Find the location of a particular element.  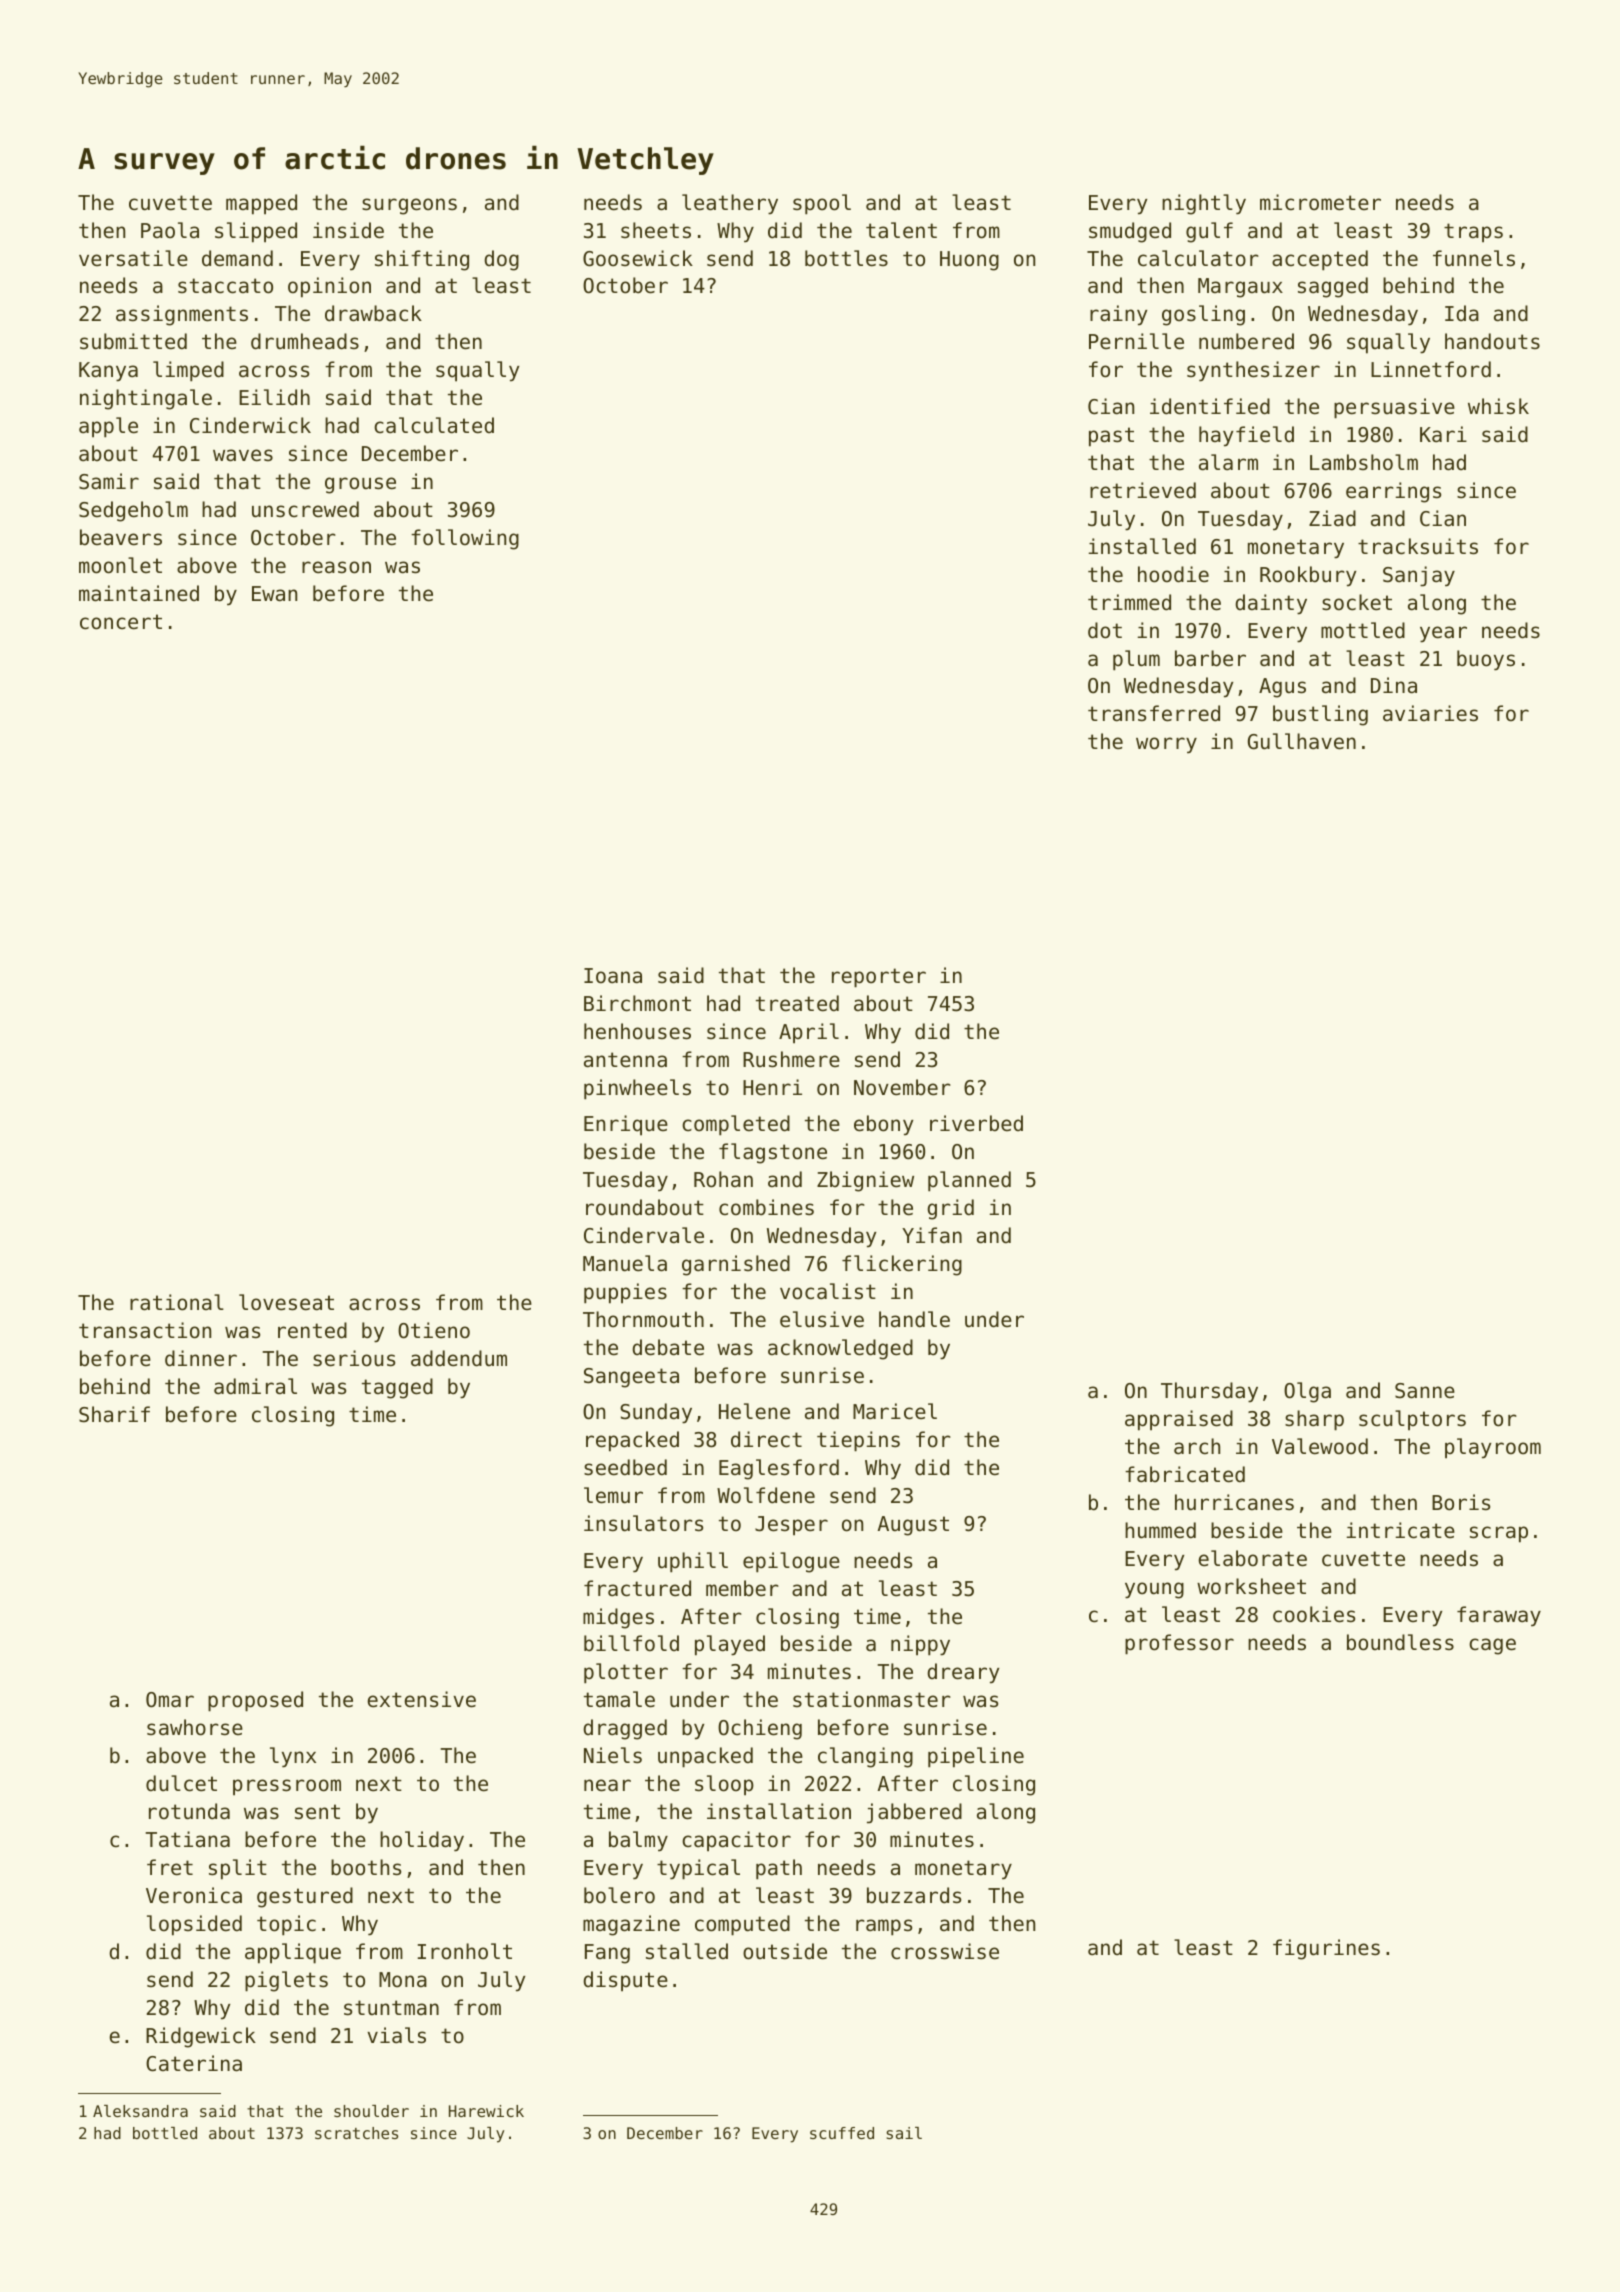

leathery is located at coordinates (730, 204).
